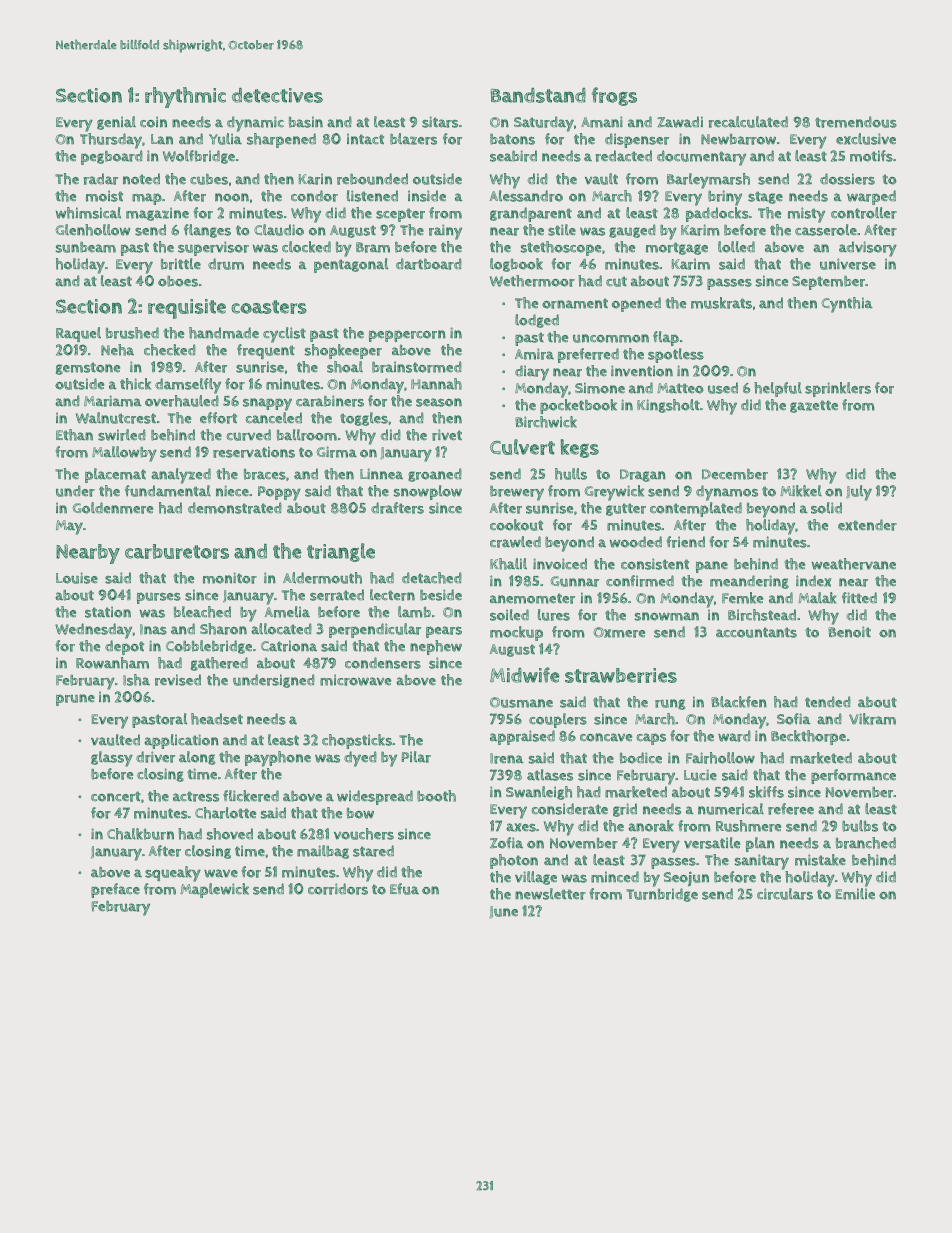  I want to click on tended, so click(828, 701).
